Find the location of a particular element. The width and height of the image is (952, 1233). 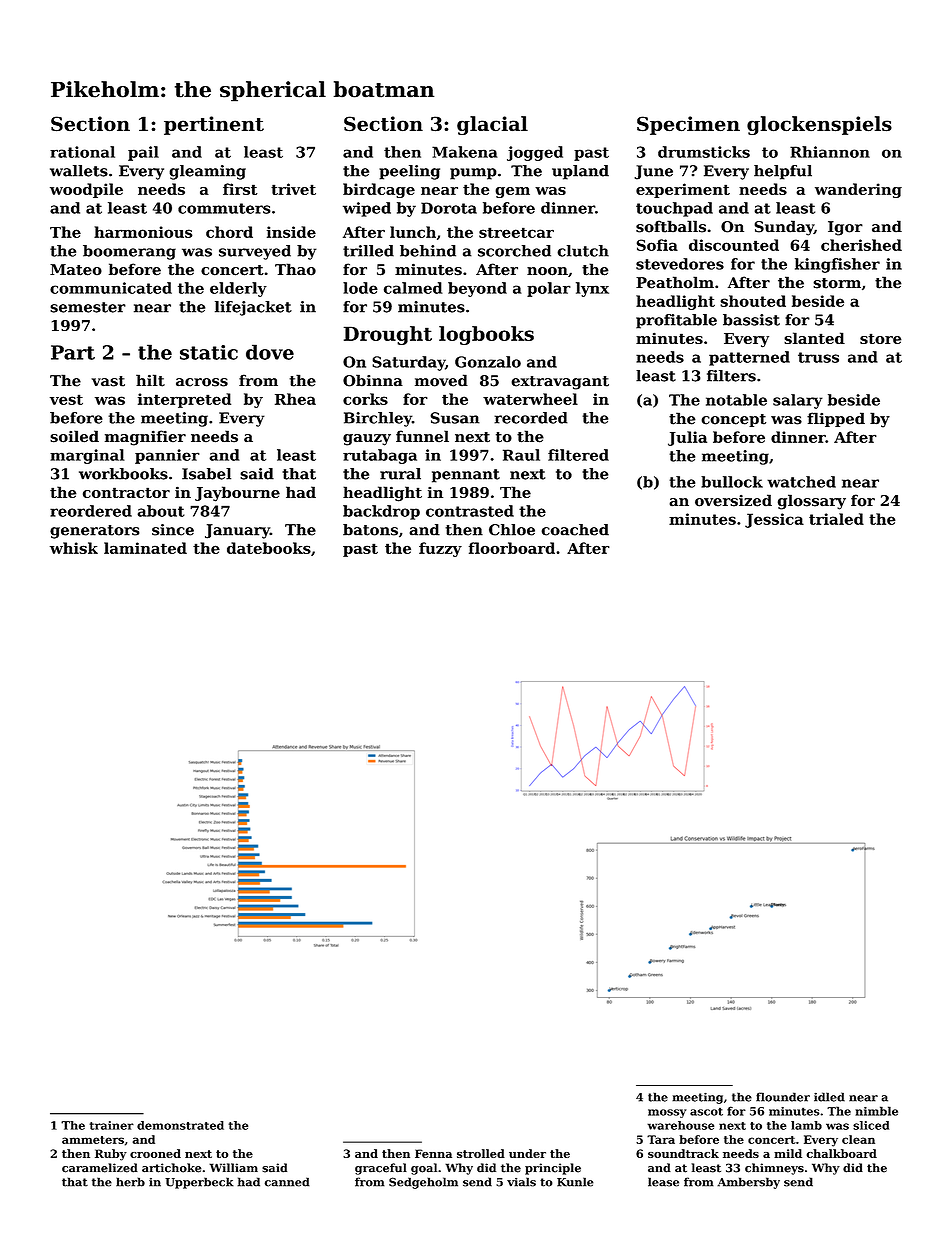

herb is located at coordinates (130, 1182).
